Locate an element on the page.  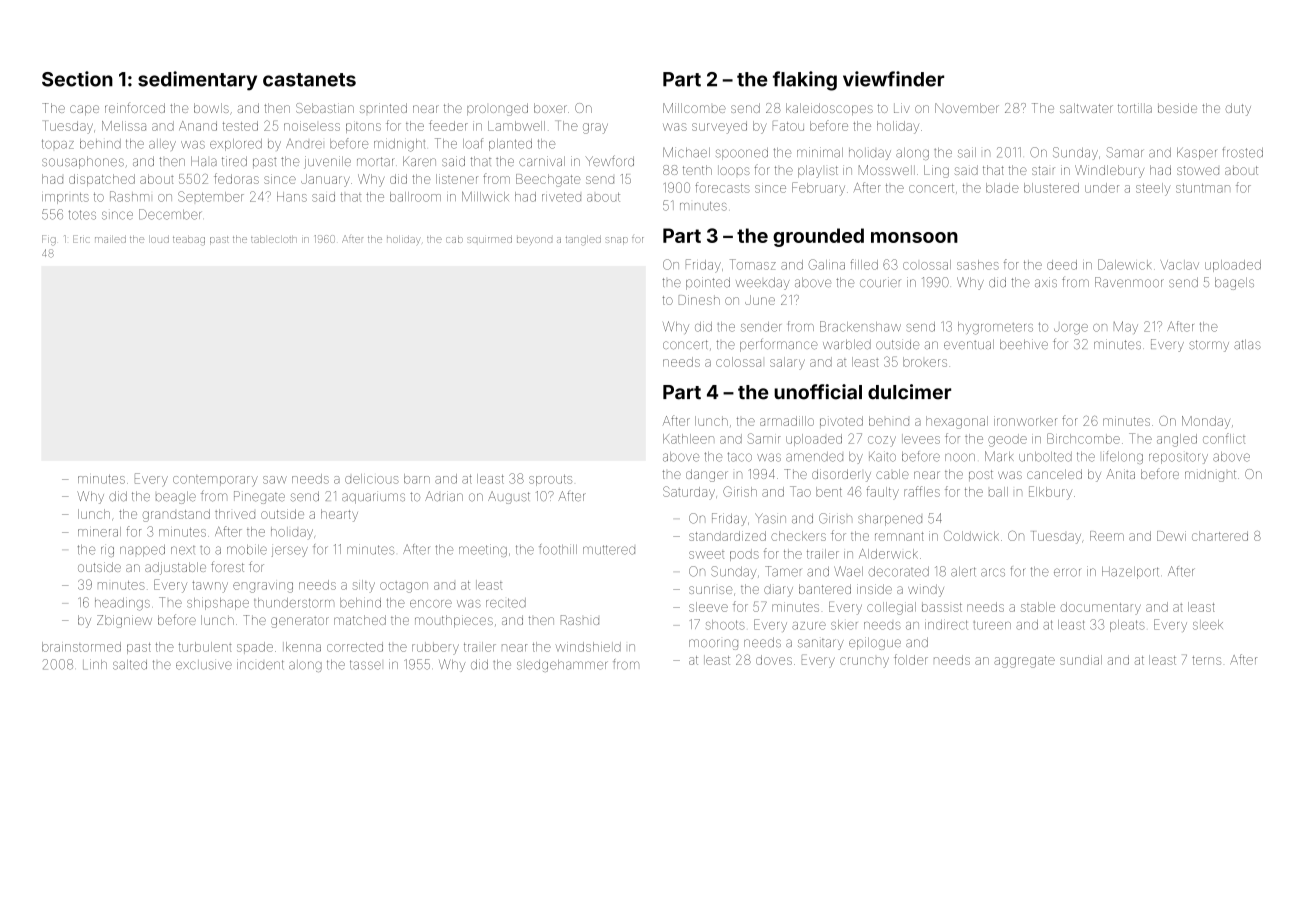
muttered is located at coordinates (609, 550).
